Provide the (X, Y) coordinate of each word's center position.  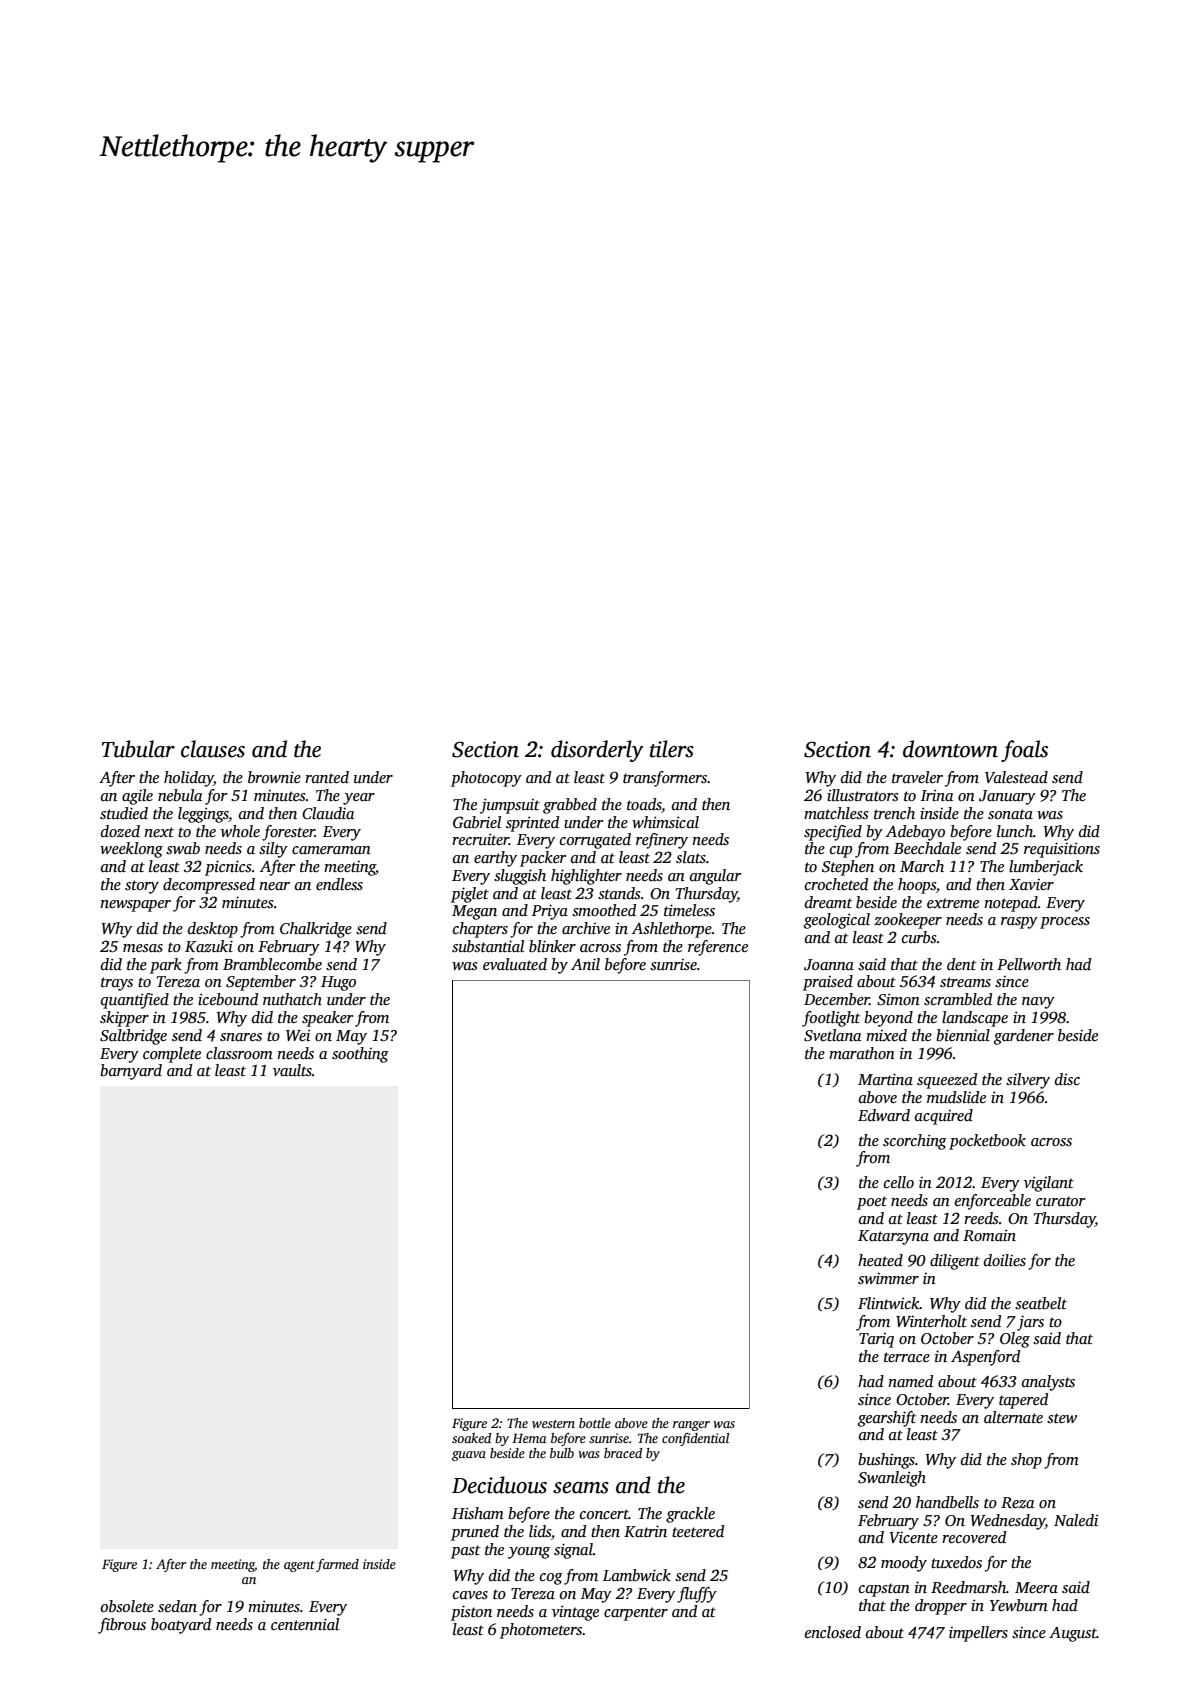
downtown (950, 749)
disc (1067, 1079)
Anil (585, 964)
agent (299, 1566)
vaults (292, 1070)
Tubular (138, 749)
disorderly (597, 751)
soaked (471, 1438)
